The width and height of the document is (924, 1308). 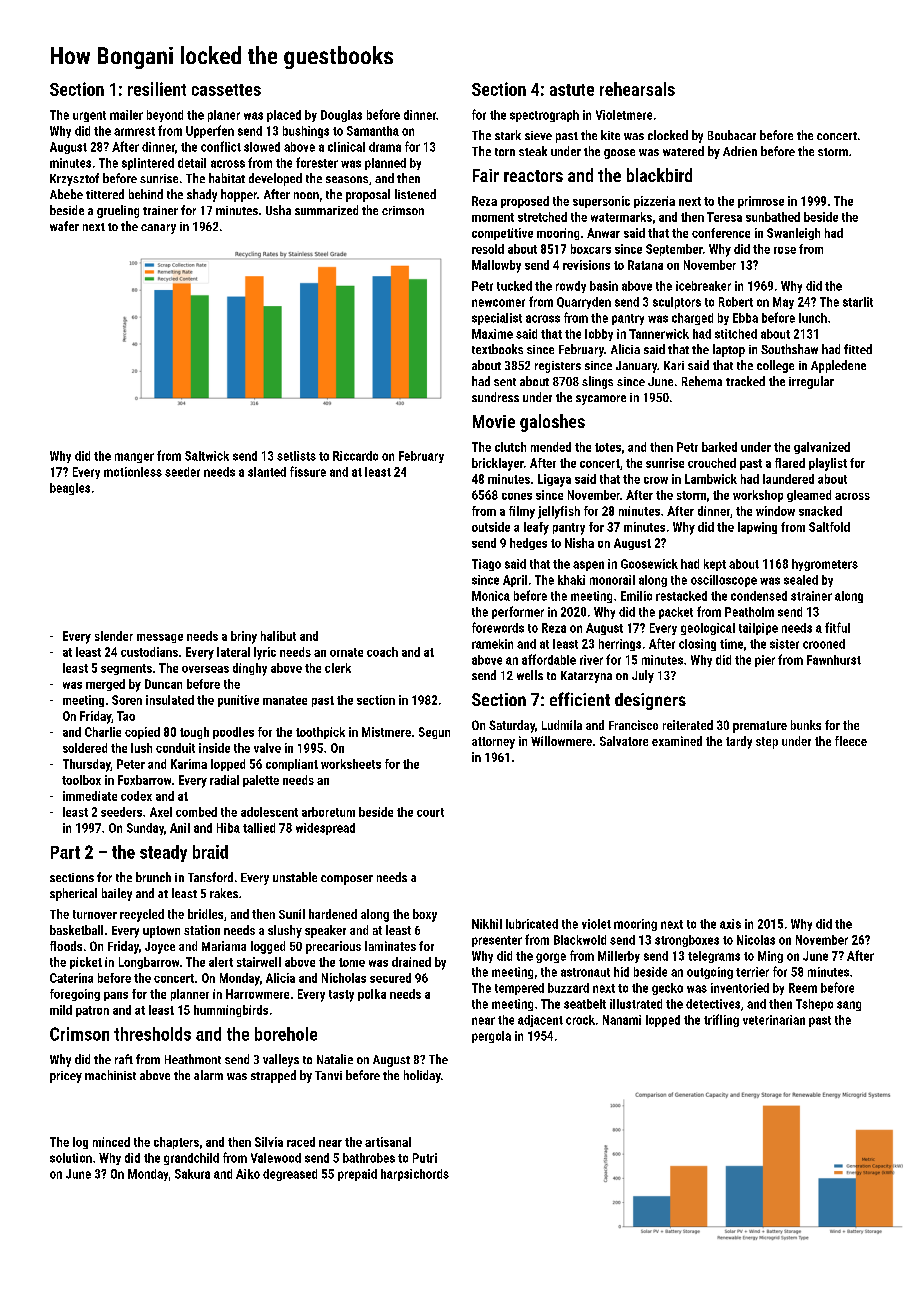 I want to click on briny, so click(x=244, y=637).
